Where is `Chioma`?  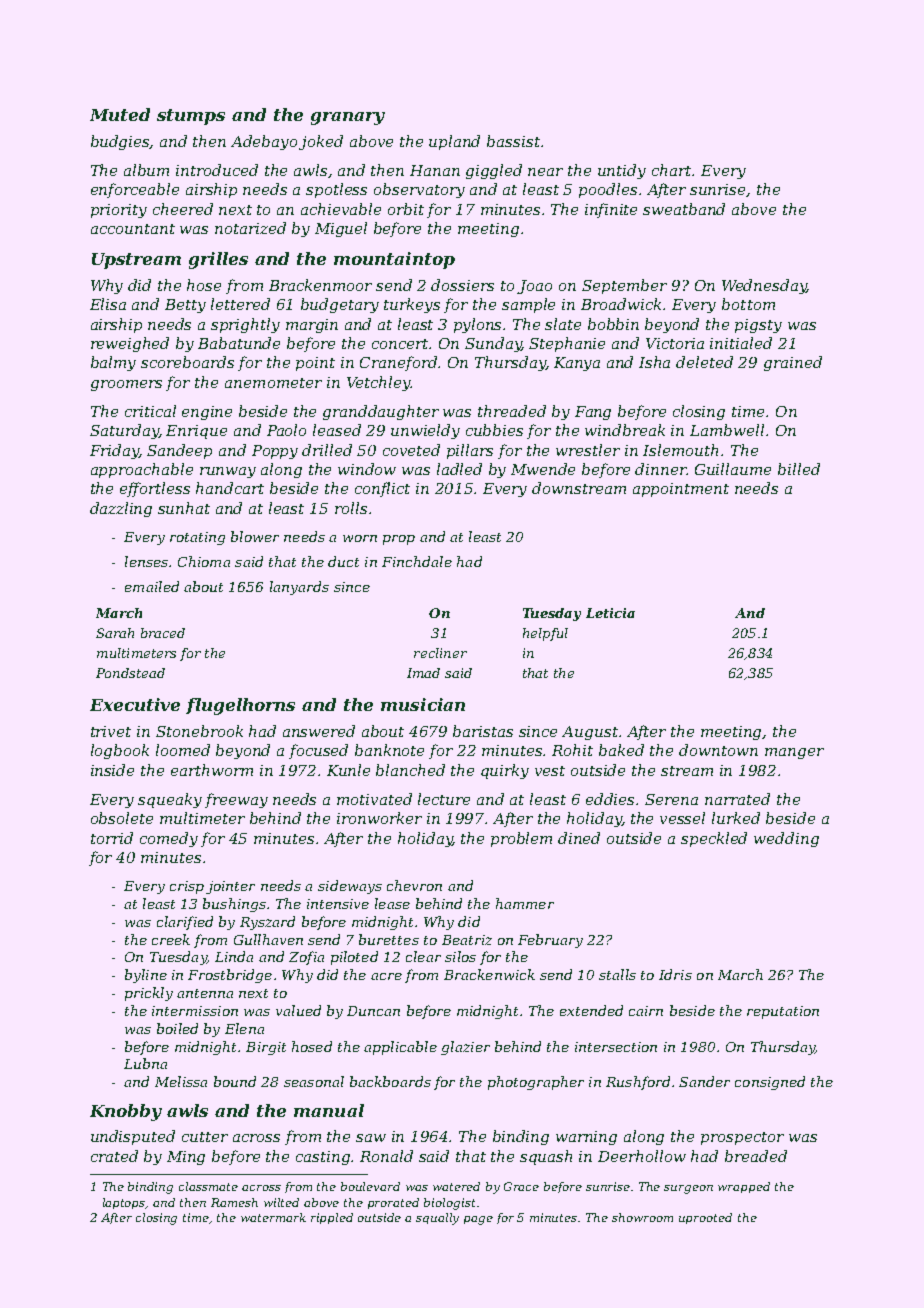 Chioma is located at coordinates (204, 561).
